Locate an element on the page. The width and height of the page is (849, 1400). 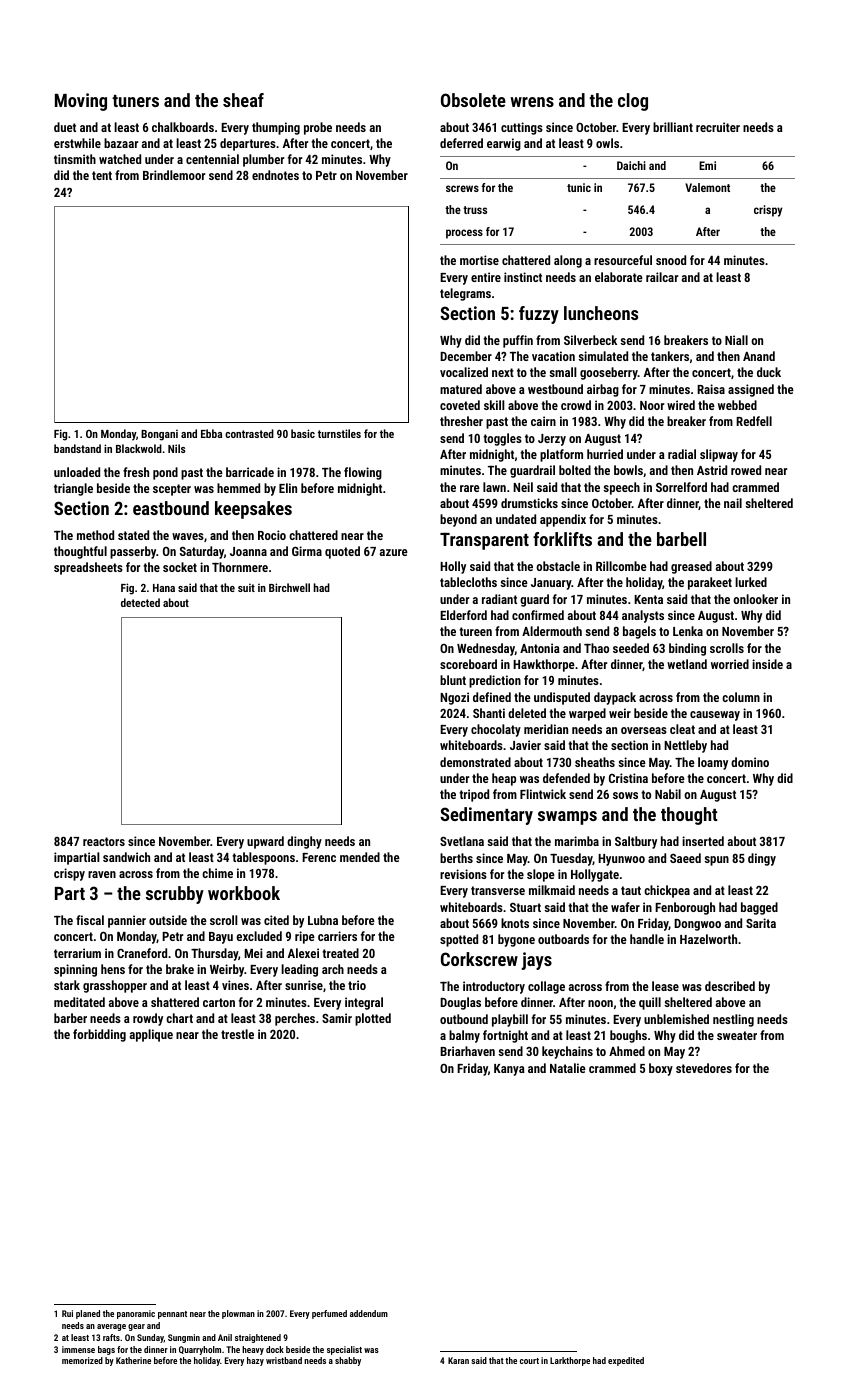
stevedores is located at coordinates (704, 1068).
